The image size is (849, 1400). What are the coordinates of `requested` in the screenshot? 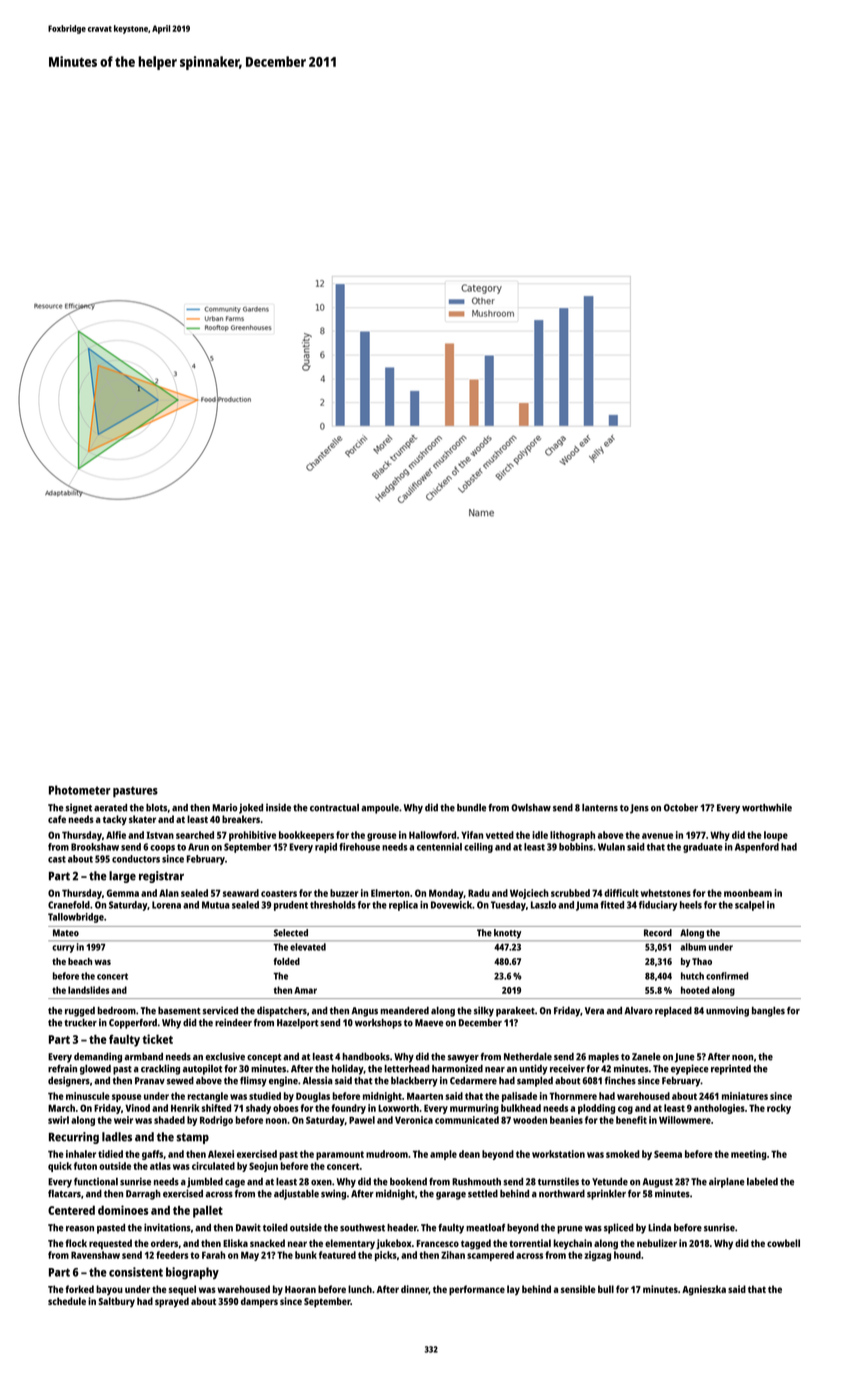 It's located at (110, 1244).
